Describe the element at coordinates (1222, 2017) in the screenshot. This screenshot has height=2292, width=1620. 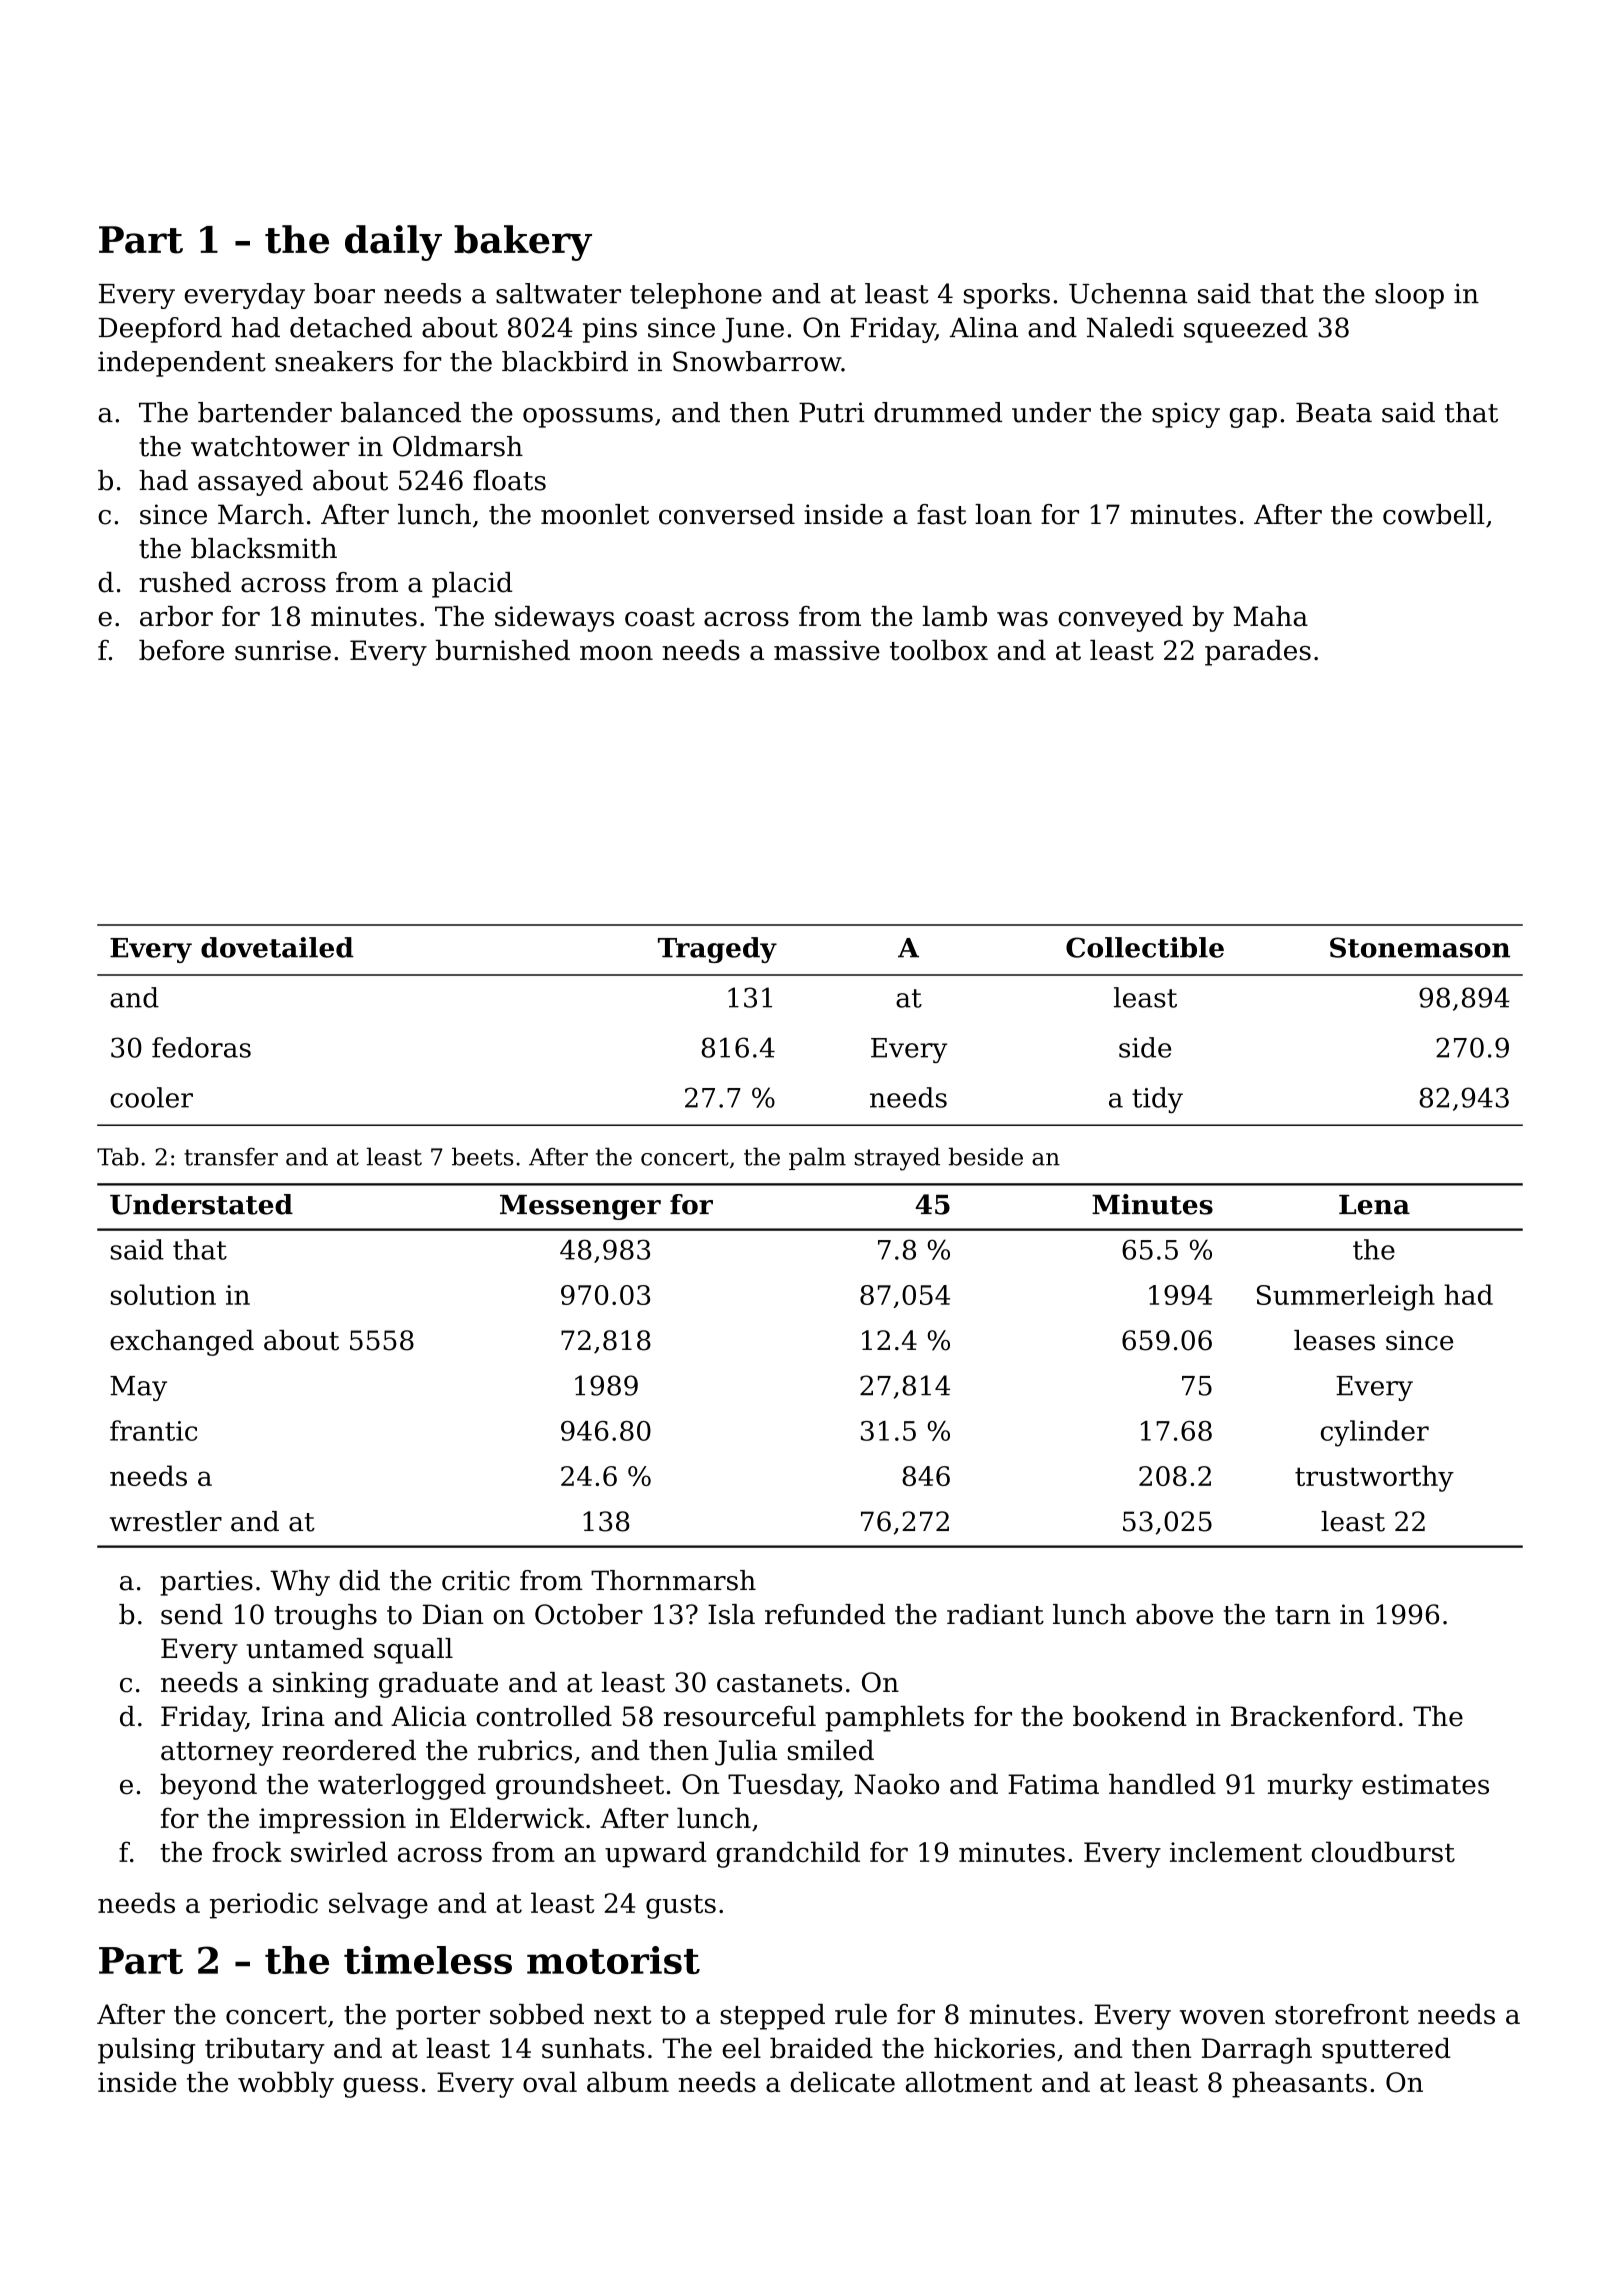
I see `woven` at that location.
